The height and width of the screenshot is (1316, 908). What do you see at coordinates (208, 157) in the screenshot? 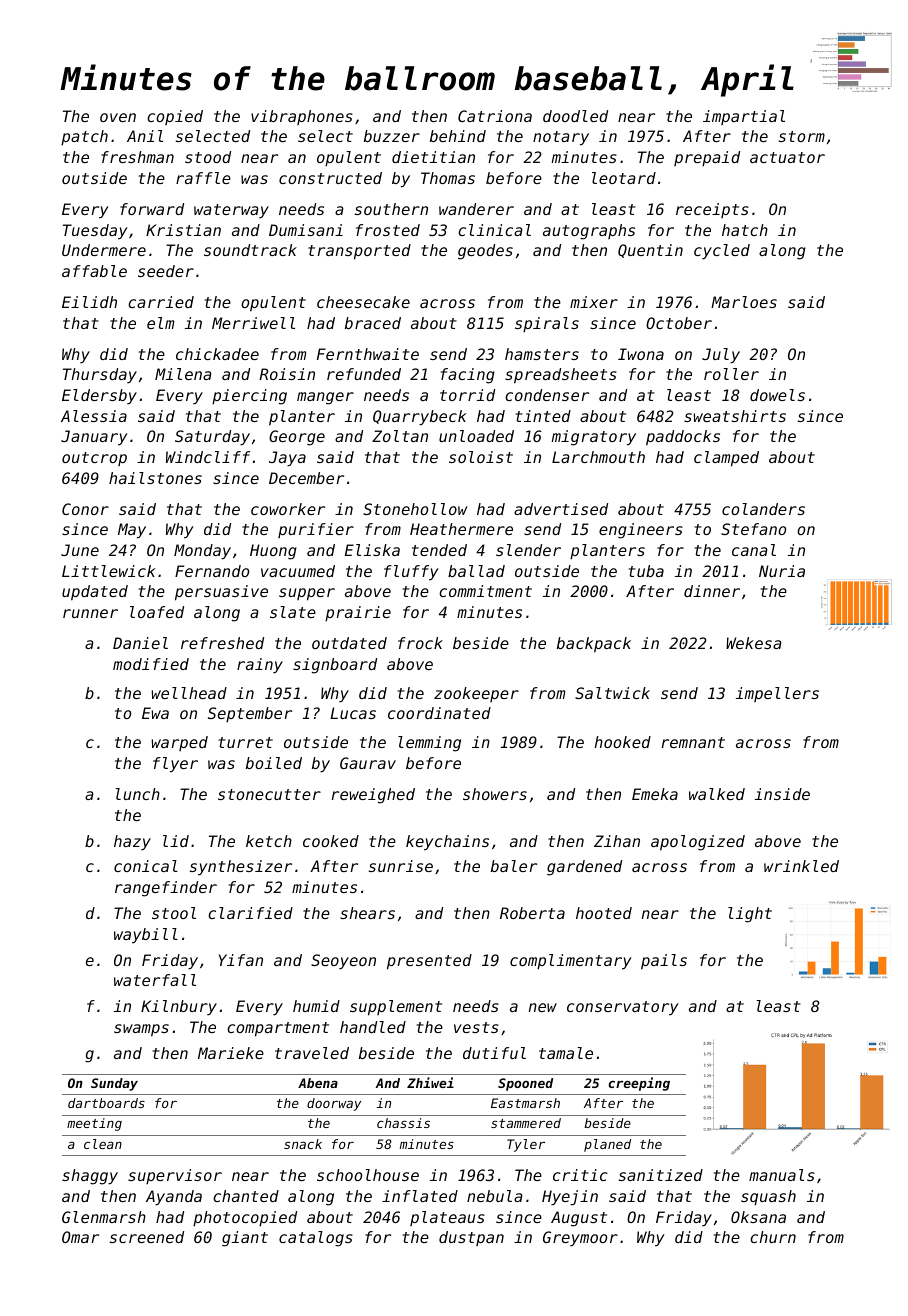
I see `stood` at bounding box center [208, 157].
